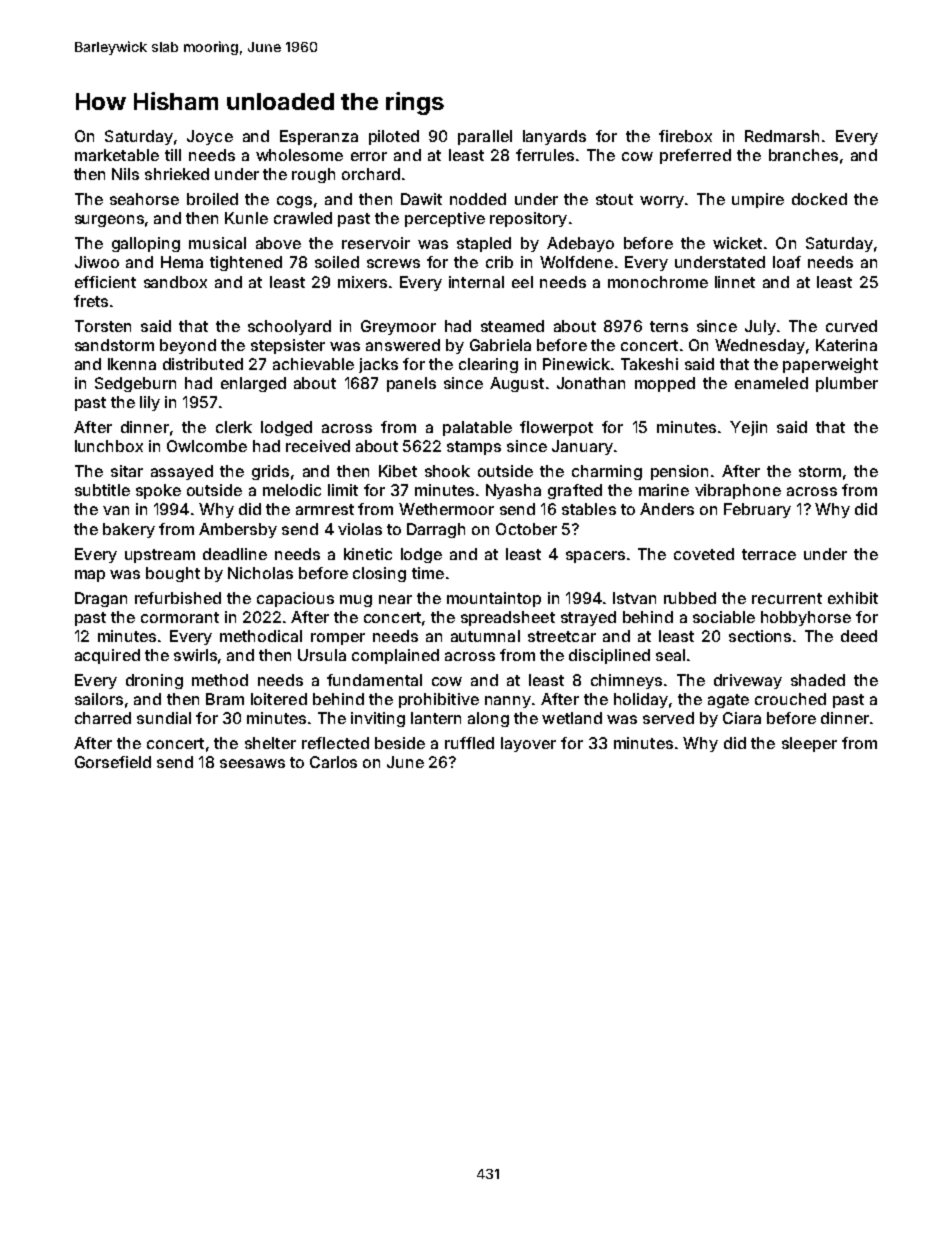 This page has height=1233, width=952. I want to click on sandbox, so click(175, 282).
